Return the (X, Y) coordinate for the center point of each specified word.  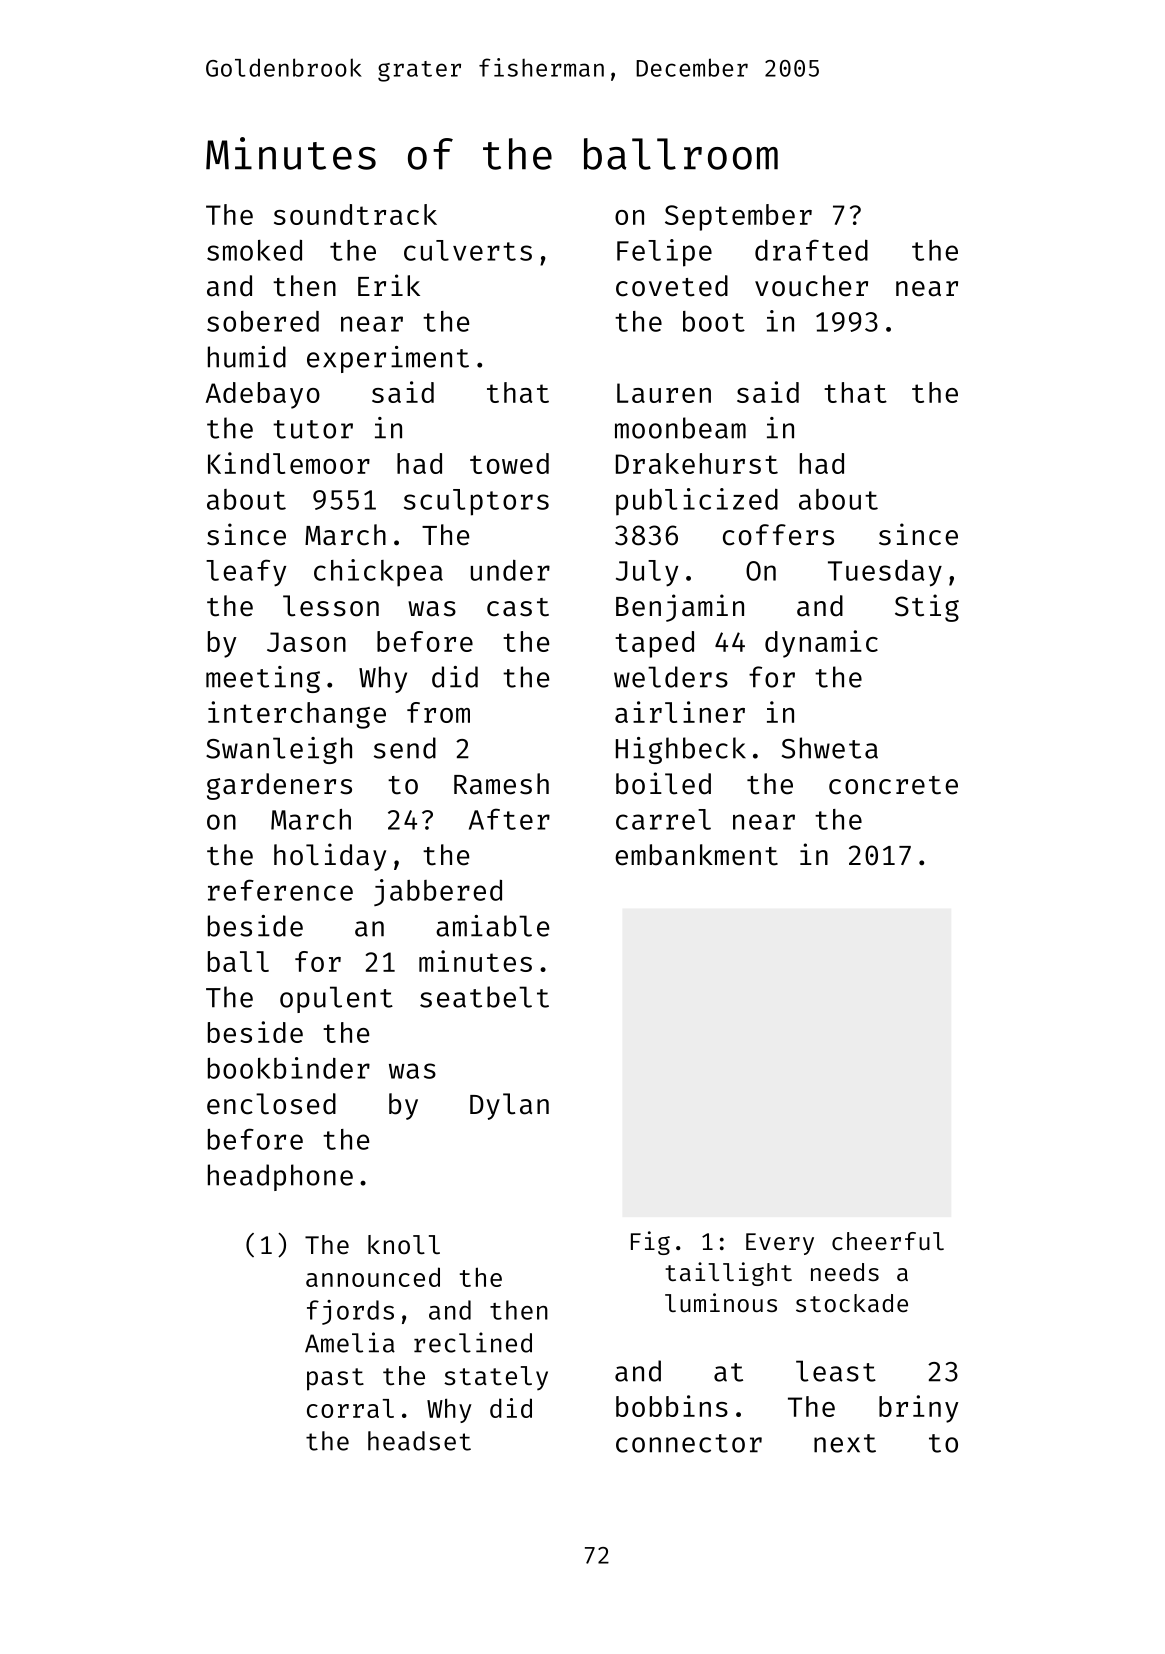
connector (689, 1443)
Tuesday (885, 573)
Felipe (664, 253)
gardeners (279, 786)
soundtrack (355, 214)
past (335, 1379)
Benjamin (680, 608)
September (738, 217)
